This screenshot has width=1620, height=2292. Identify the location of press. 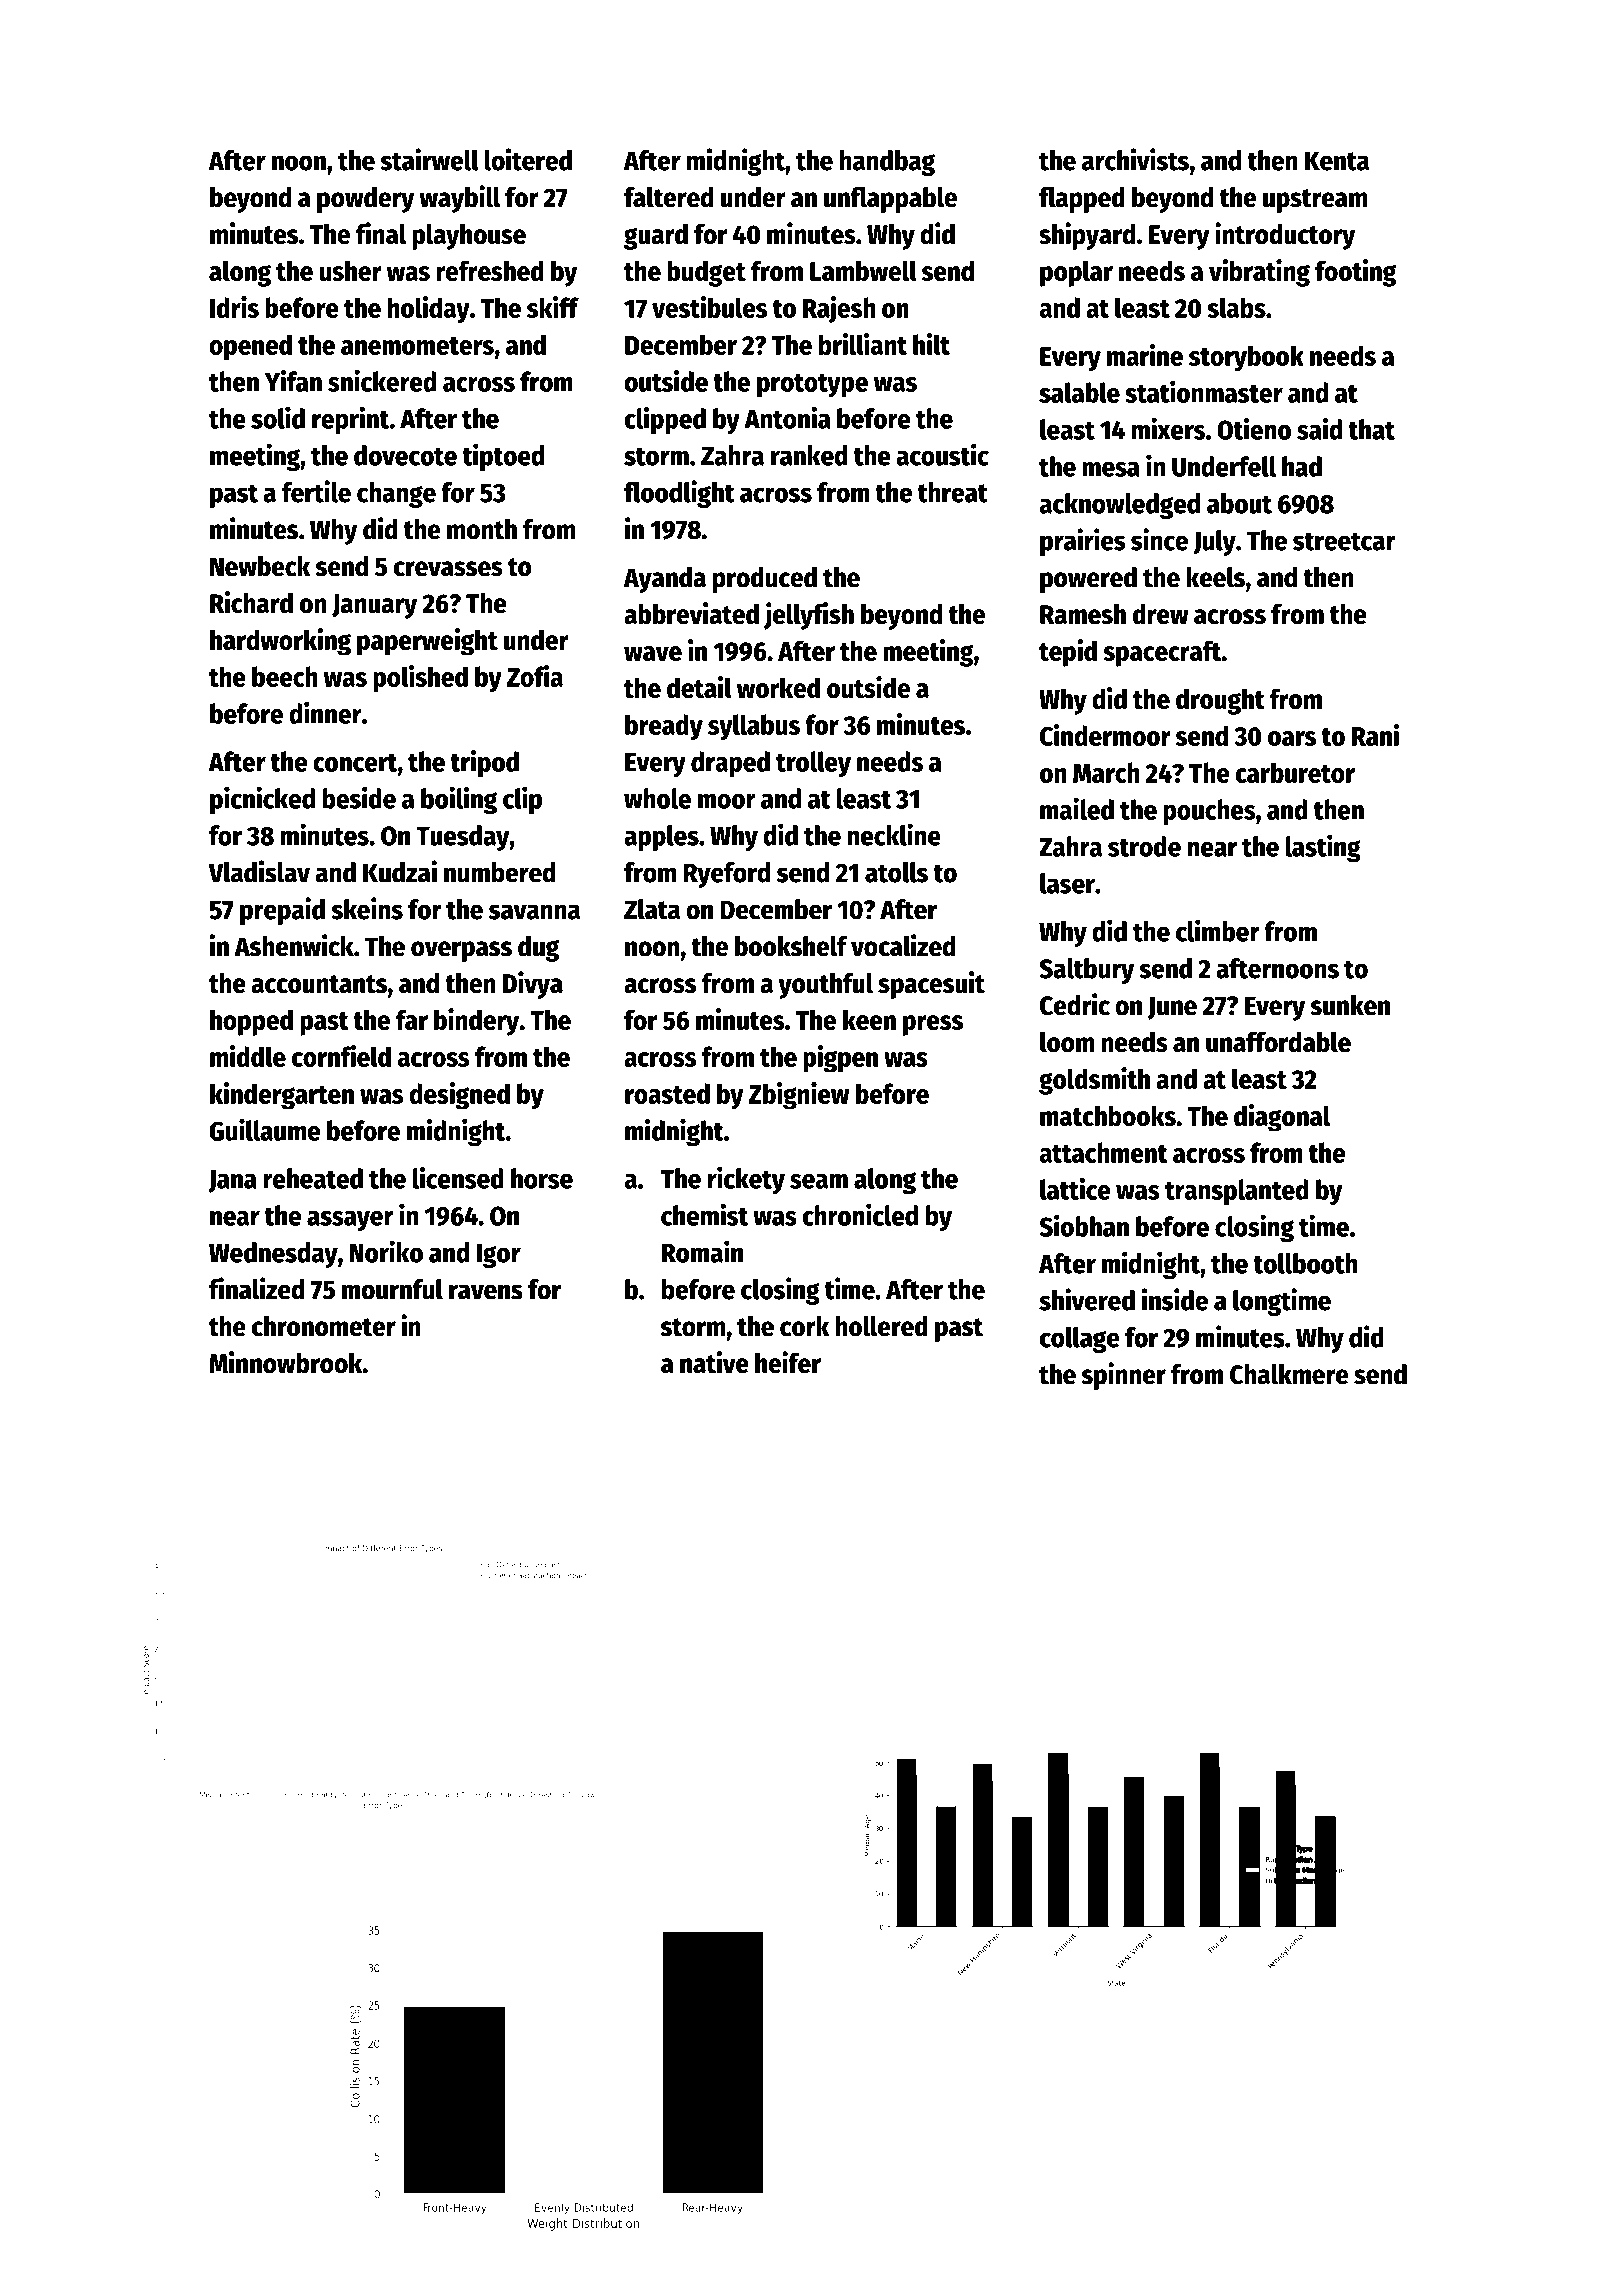
(933, 1025).
